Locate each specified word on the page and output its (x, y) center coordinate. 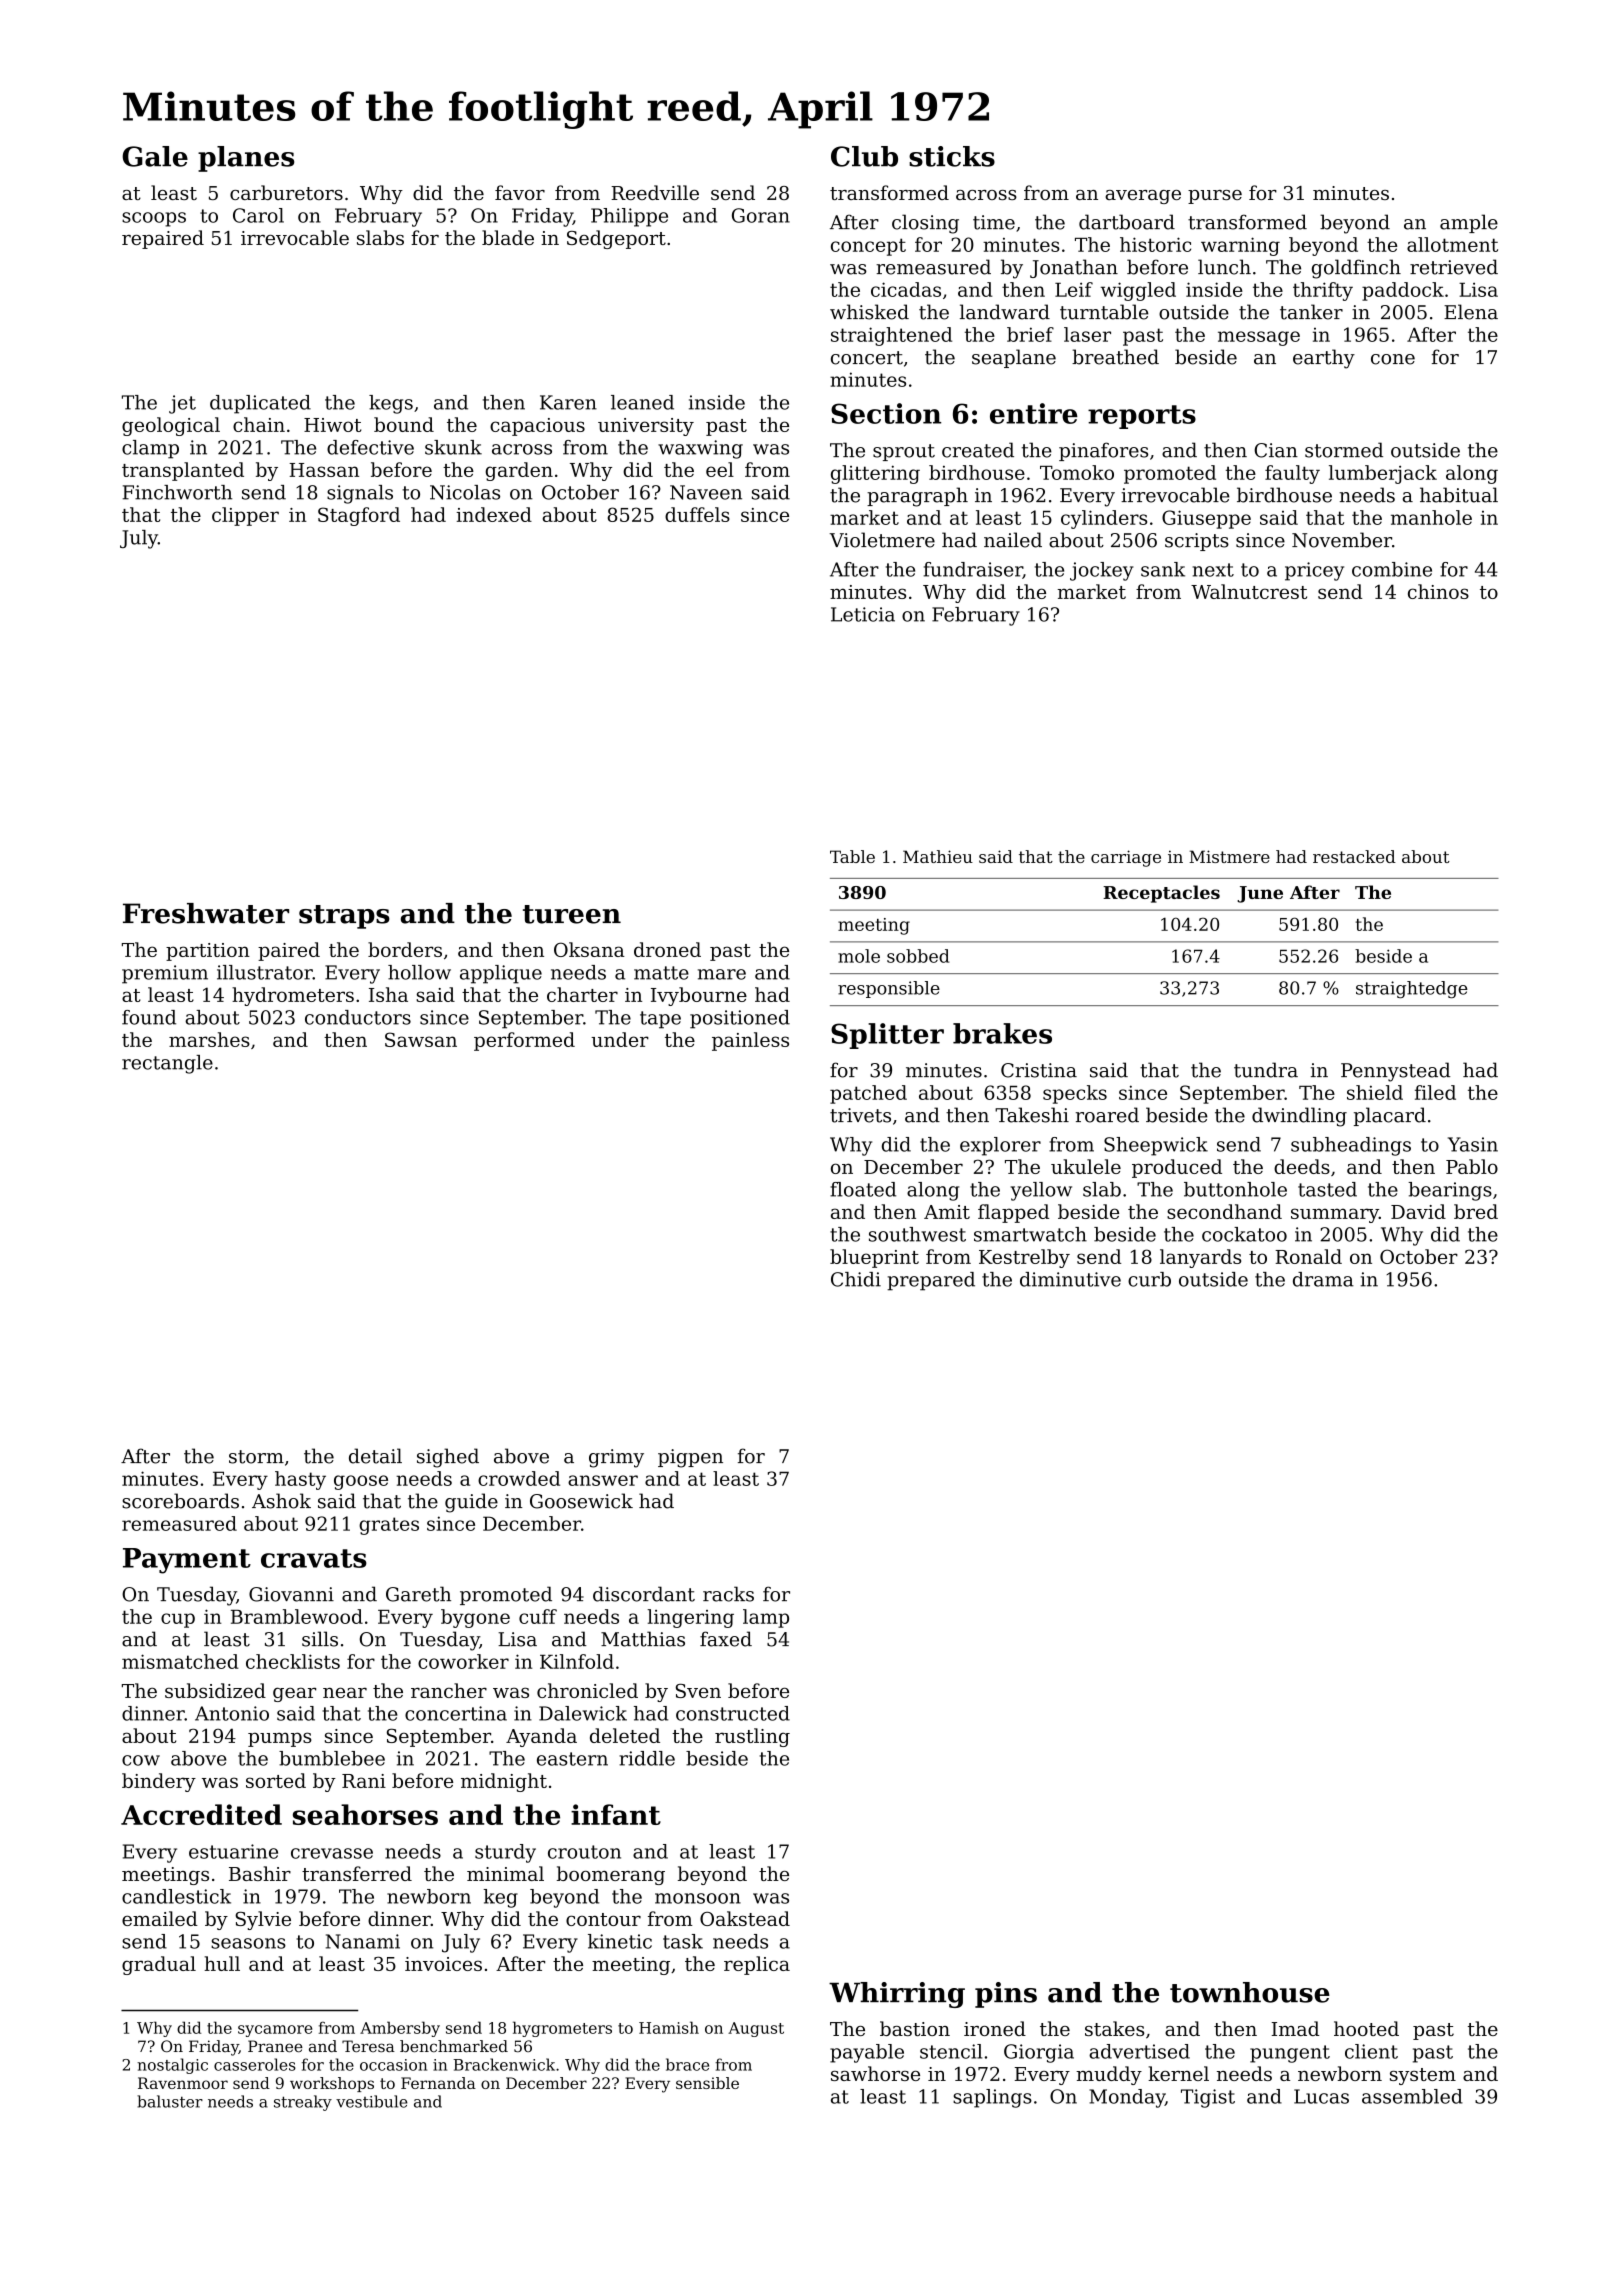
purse (1215, 197)
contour (603, 1919)
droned (667, 949)
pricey (1314, 571)
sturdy (505, 1853)
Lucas (1321, 2096)
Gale (155, 156)
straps (344, 917)
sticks (952, 156)
